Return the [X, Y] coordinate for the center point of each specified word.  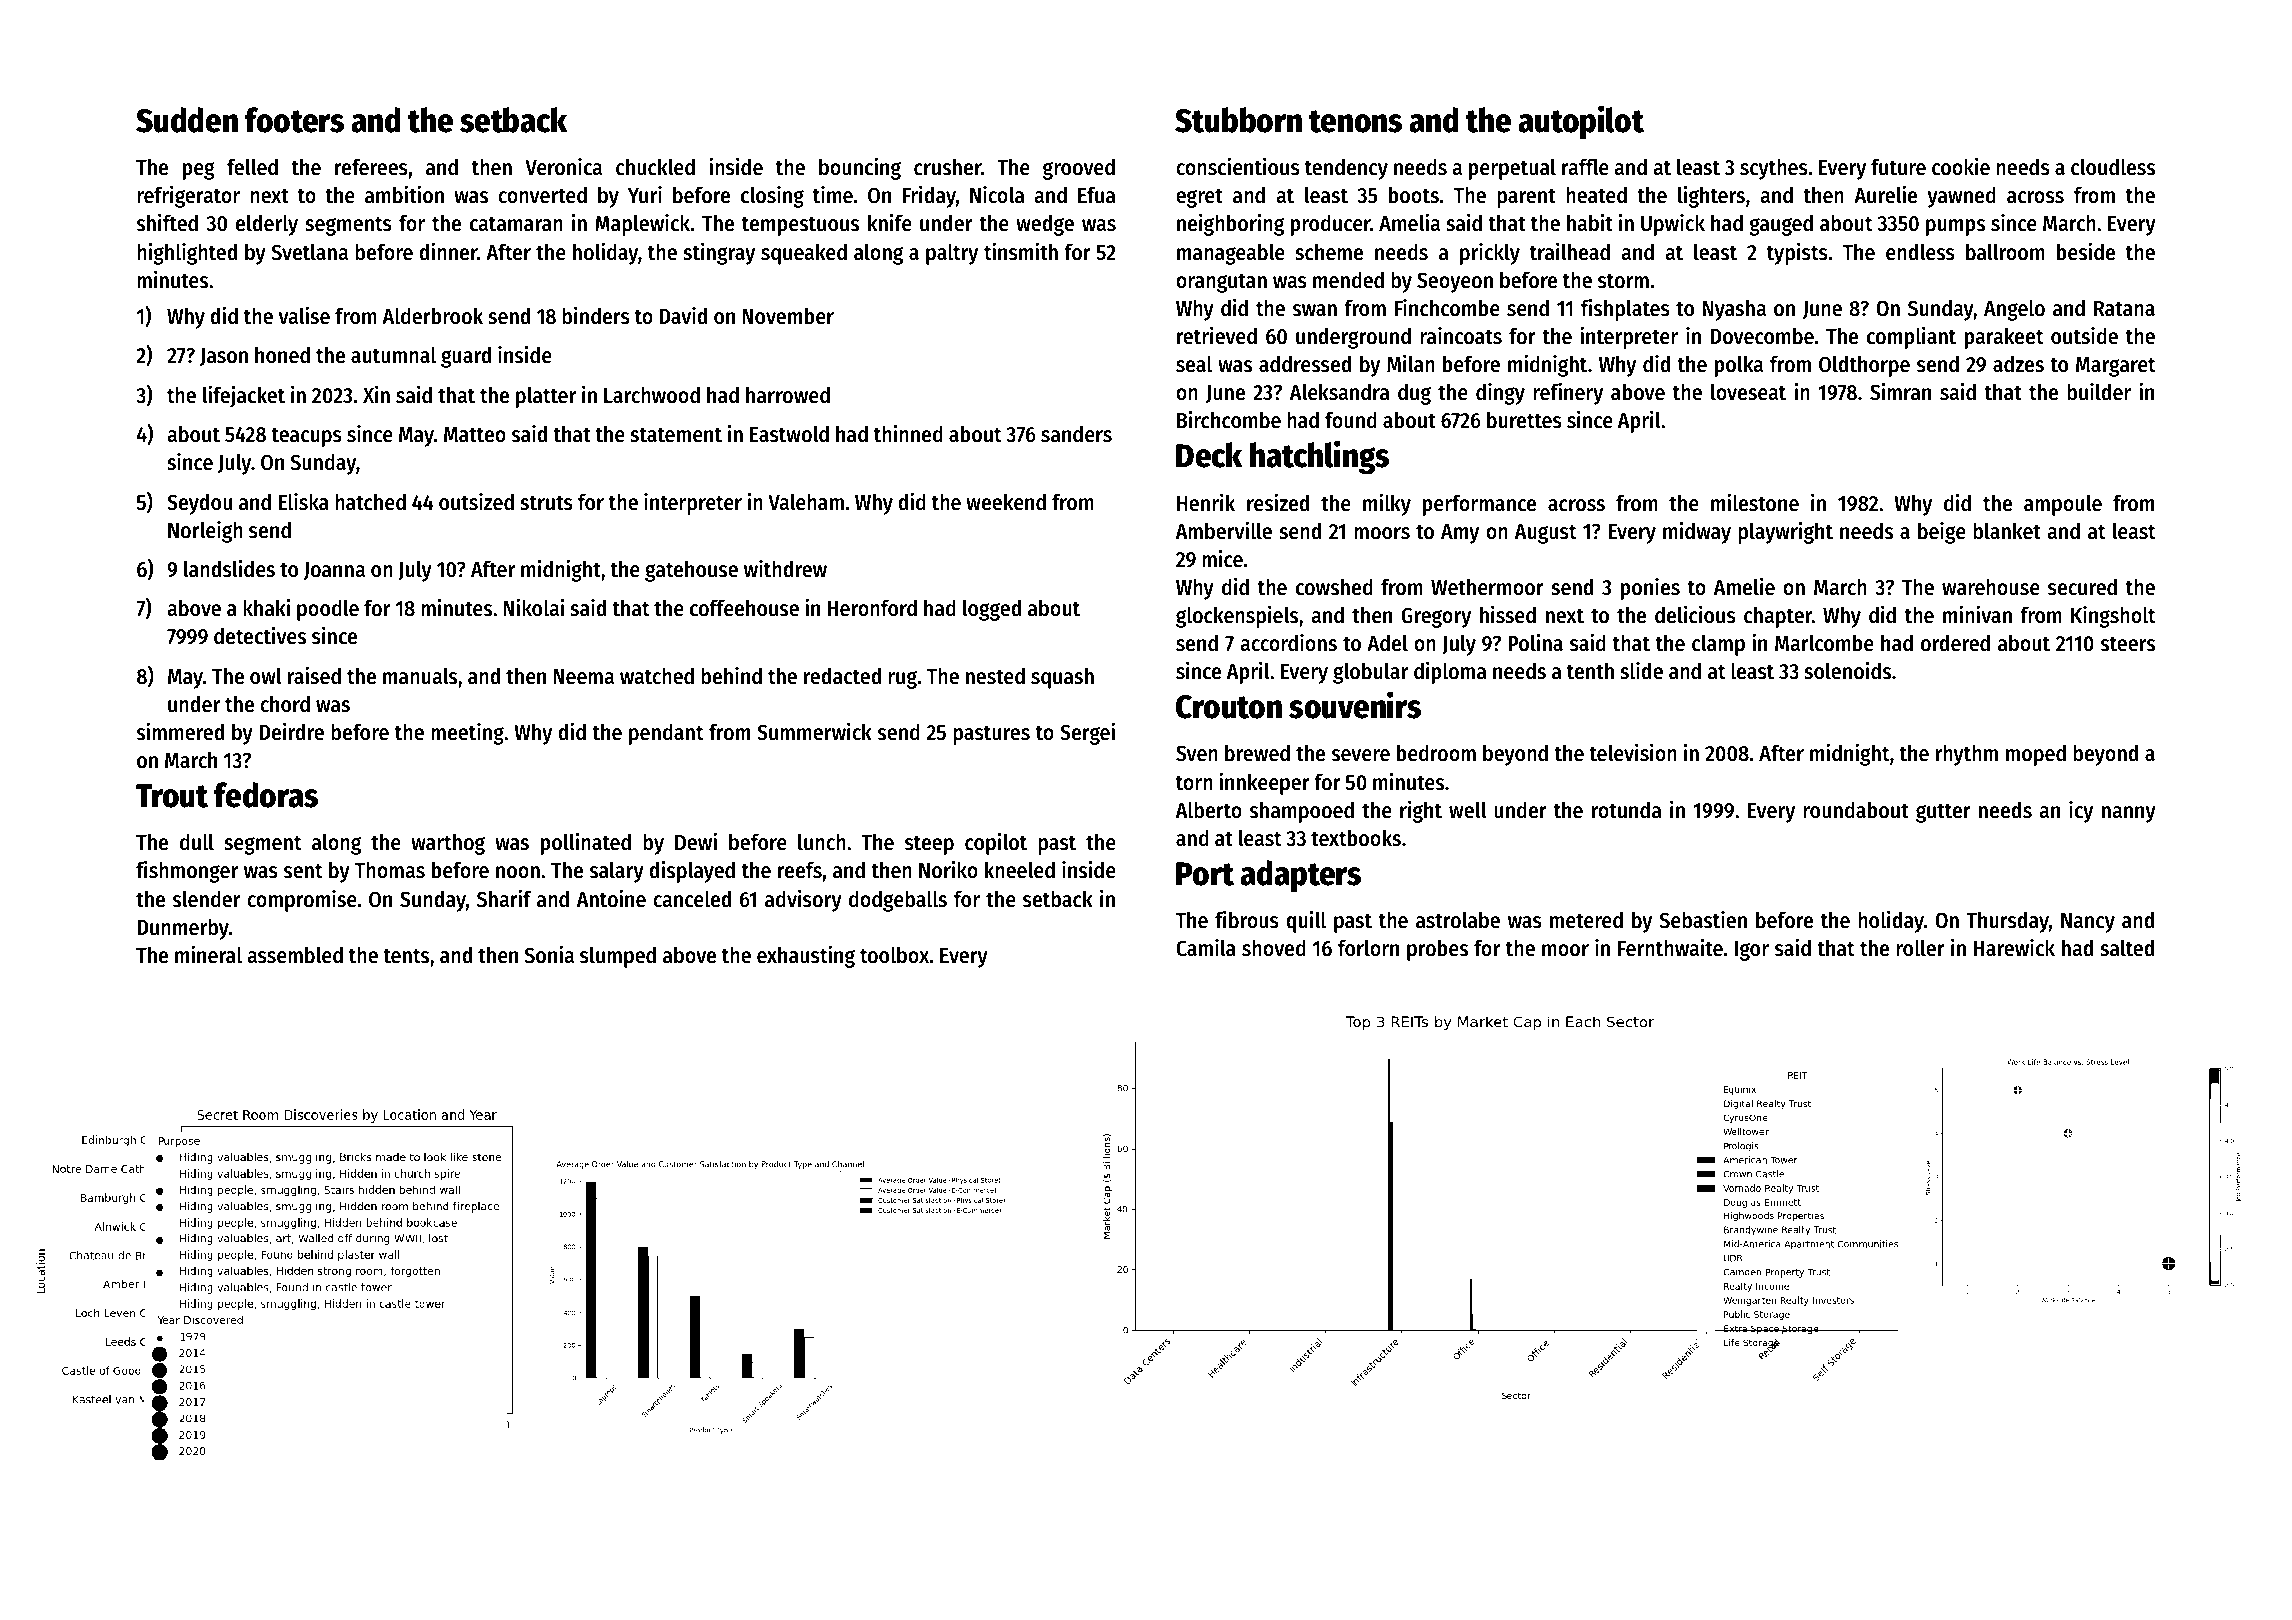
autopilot [1581, 122]
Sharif [504, 899]
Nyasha [1734, 310]
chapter [1778, 617]
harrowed [788, 395]
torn [1194, 783]
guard [466, 357]
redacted [842, 676]
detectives [260, 635]
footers [294, 120]
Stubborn [1238, 120]
